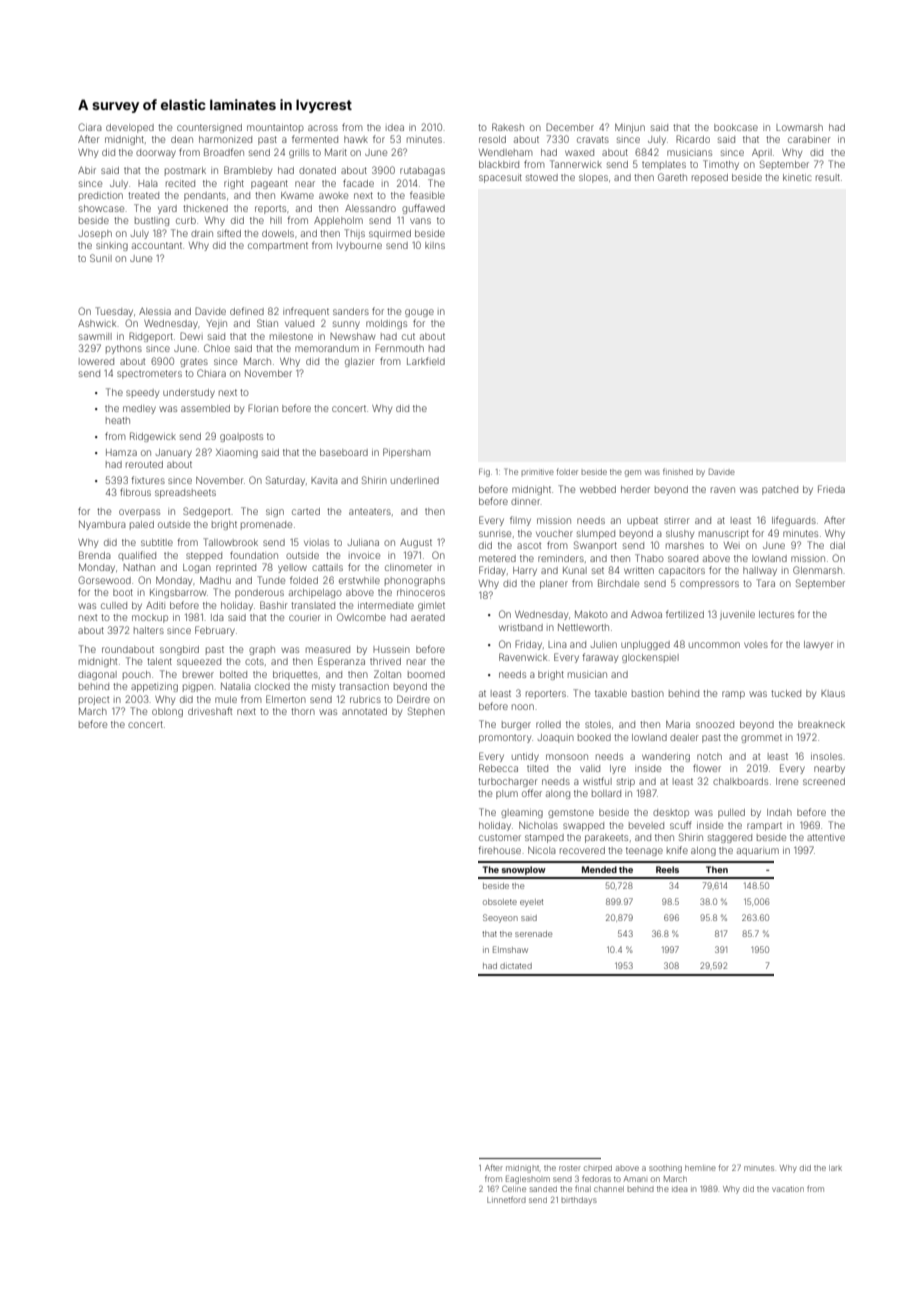 The image size is (924, 1308). What do you see at coordinates (225, 139) in the screenshot?
I see `harmonized` at bounding box center [225, 139].
